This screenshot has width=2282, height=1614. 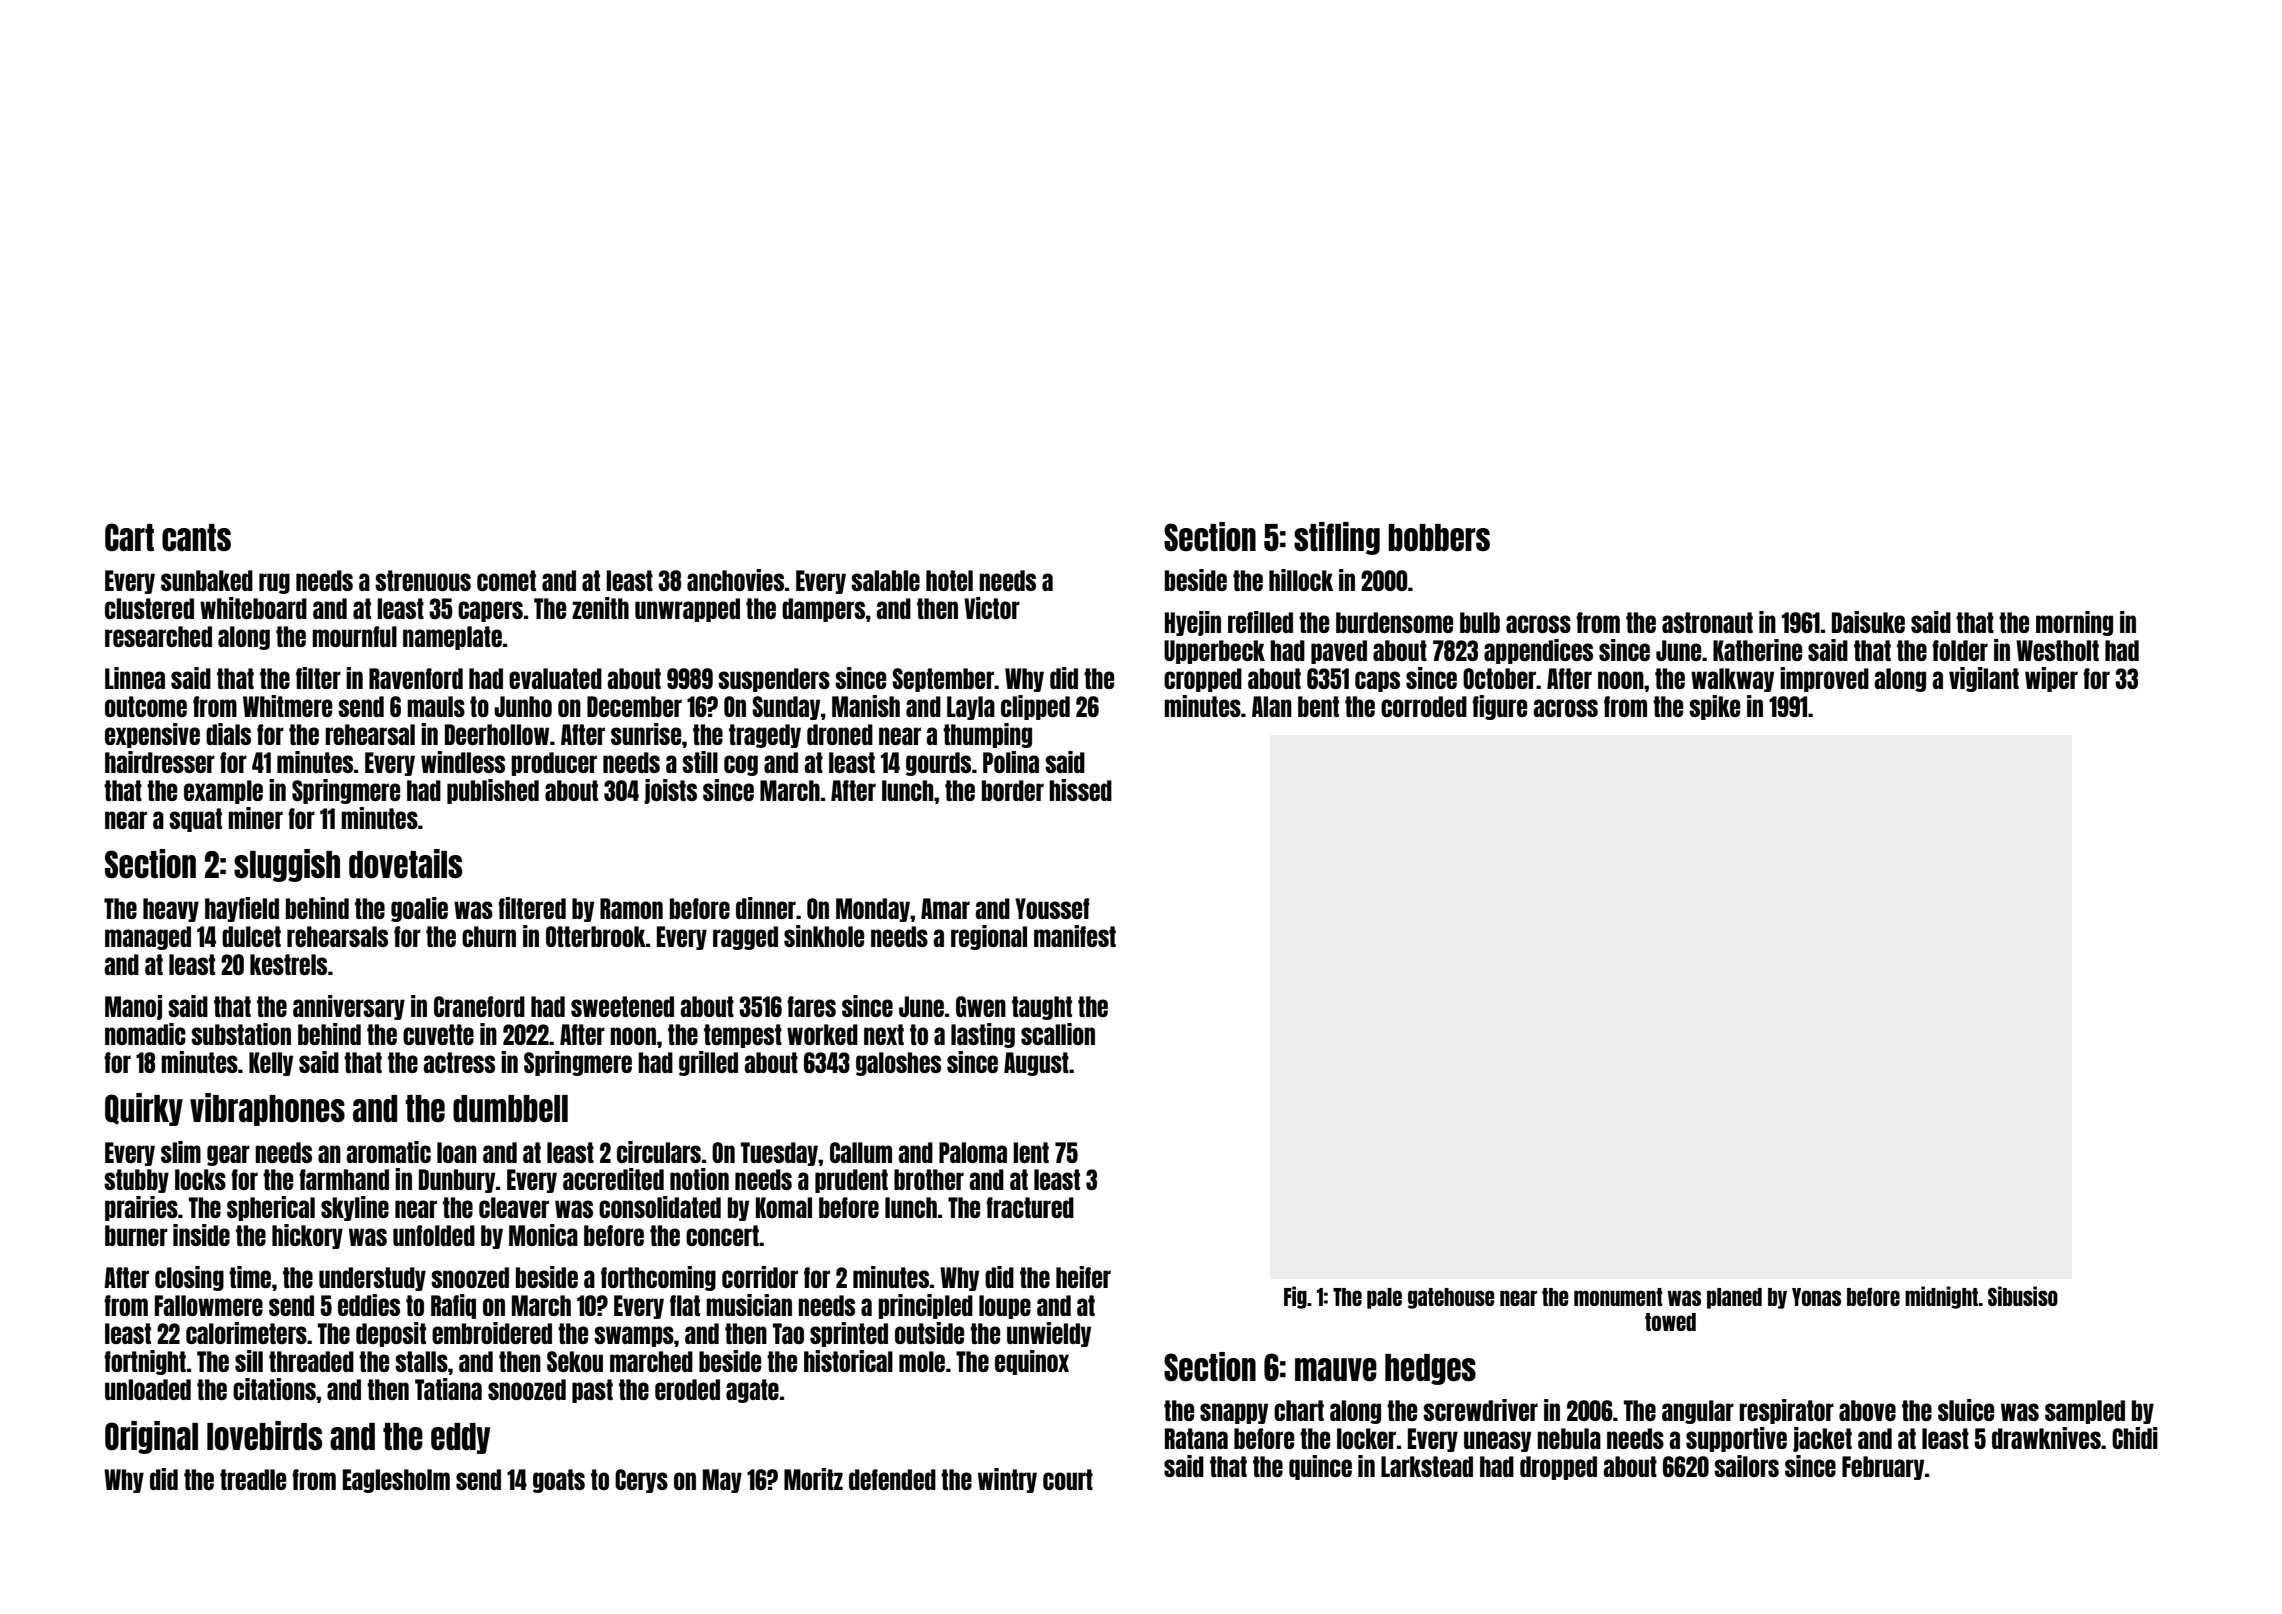 I want to click on lent, so click(x=1031, y=1152).
